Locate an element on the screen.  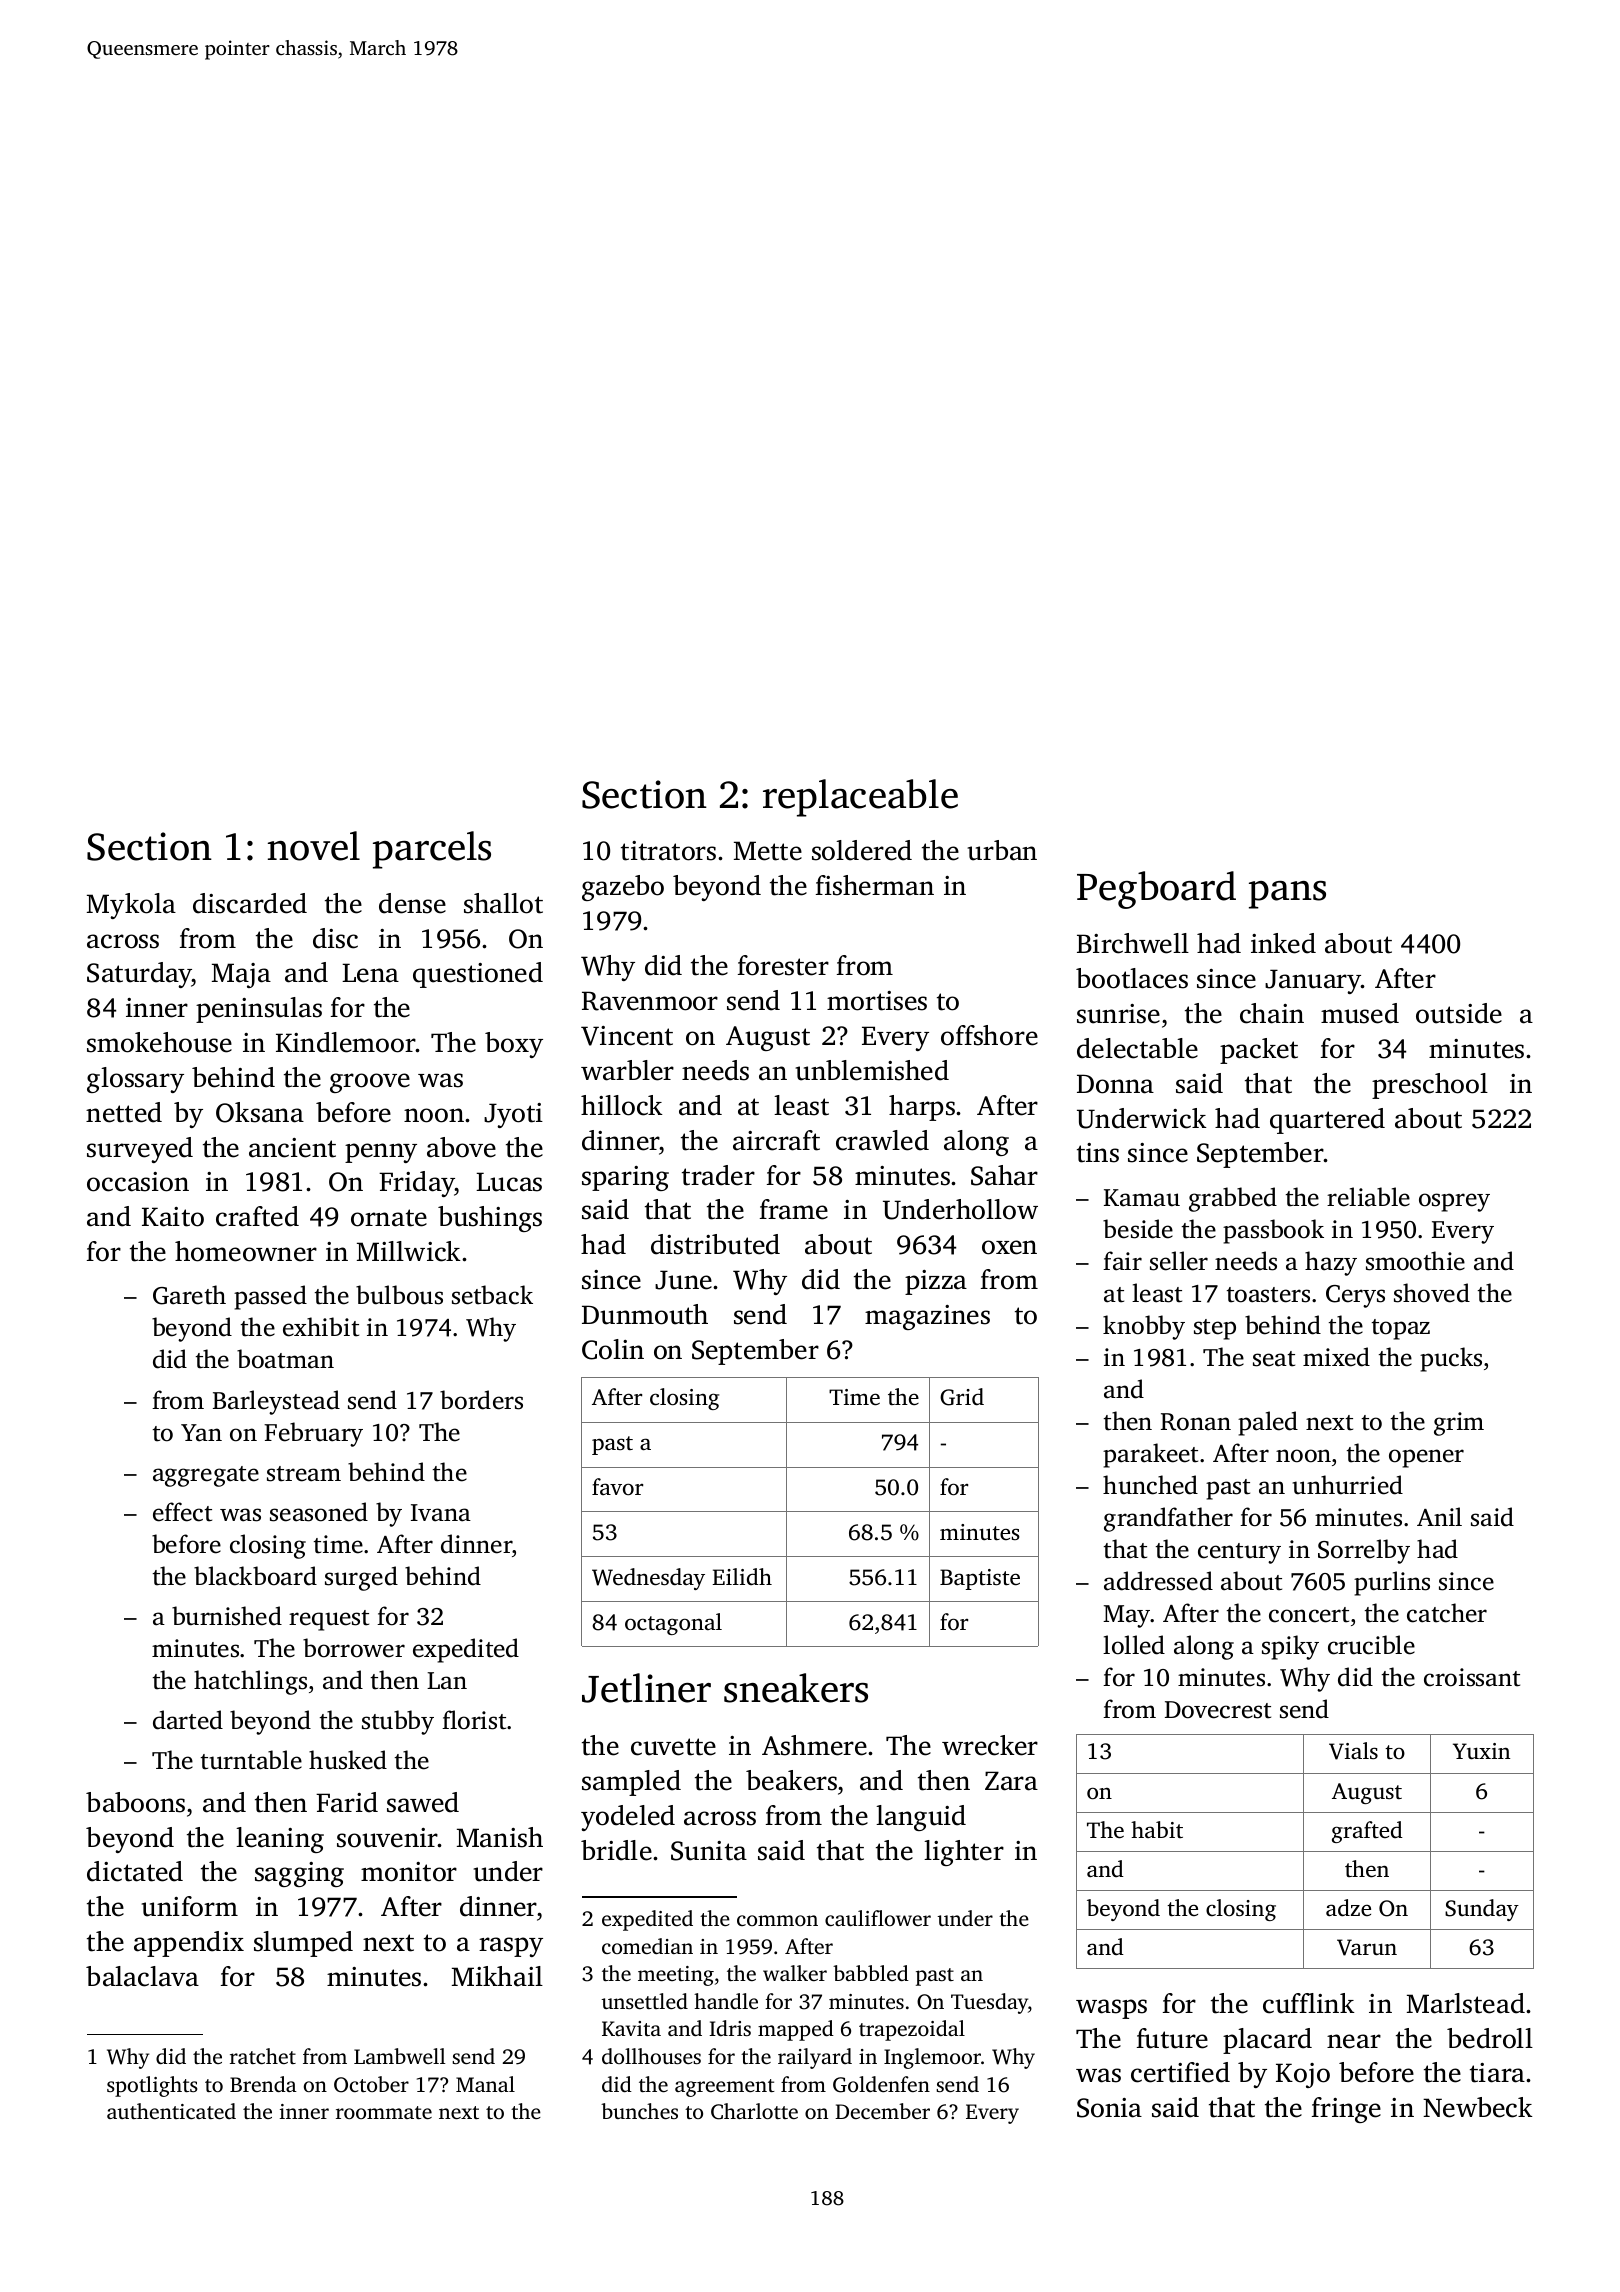
uniform is located at coordinates (190, 1906).
